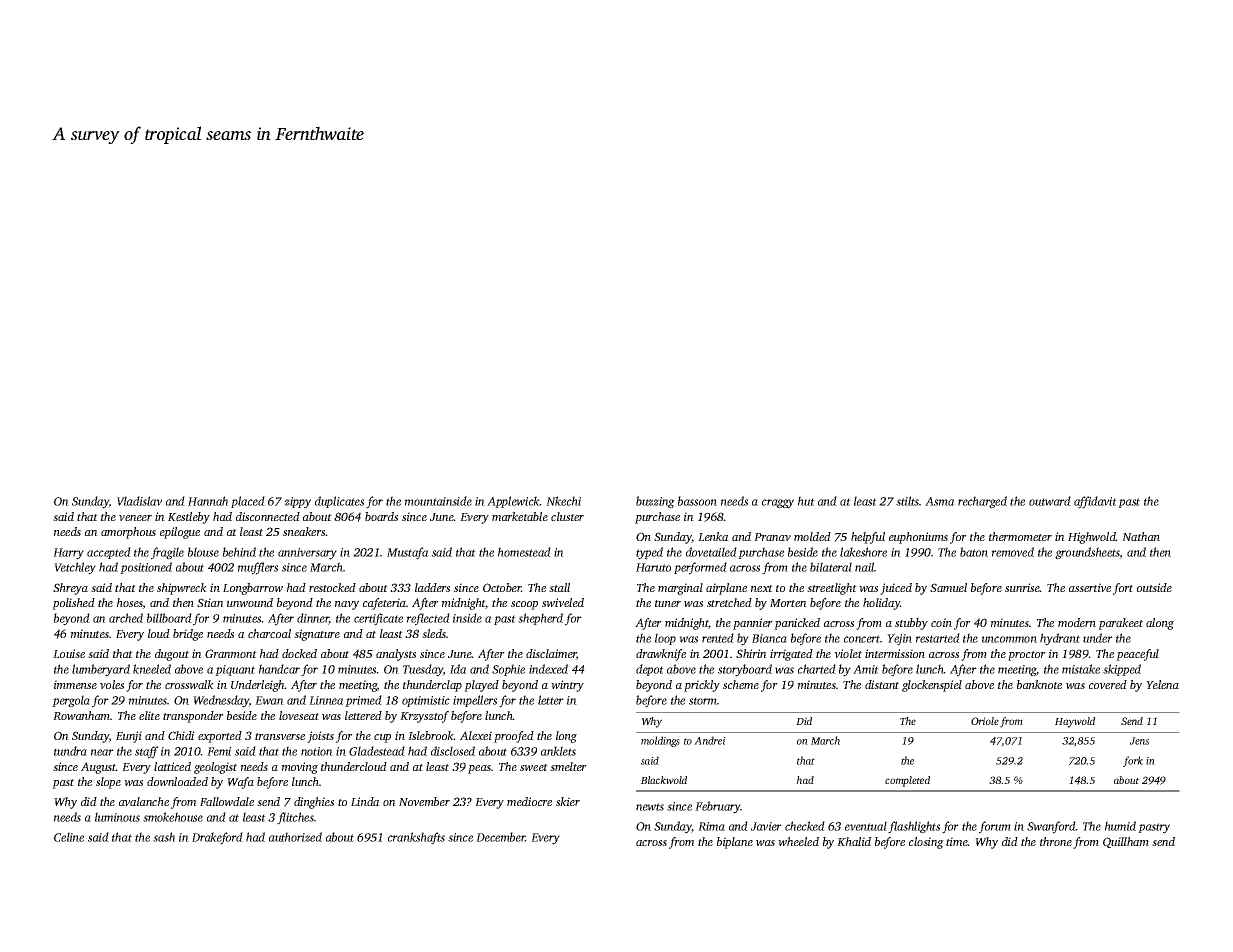 This screenshot has width=1233, height=952. What do you see at coordinates (69, 837) in the screenshot?
I see `Celine` at bounding box center [69, 837].
